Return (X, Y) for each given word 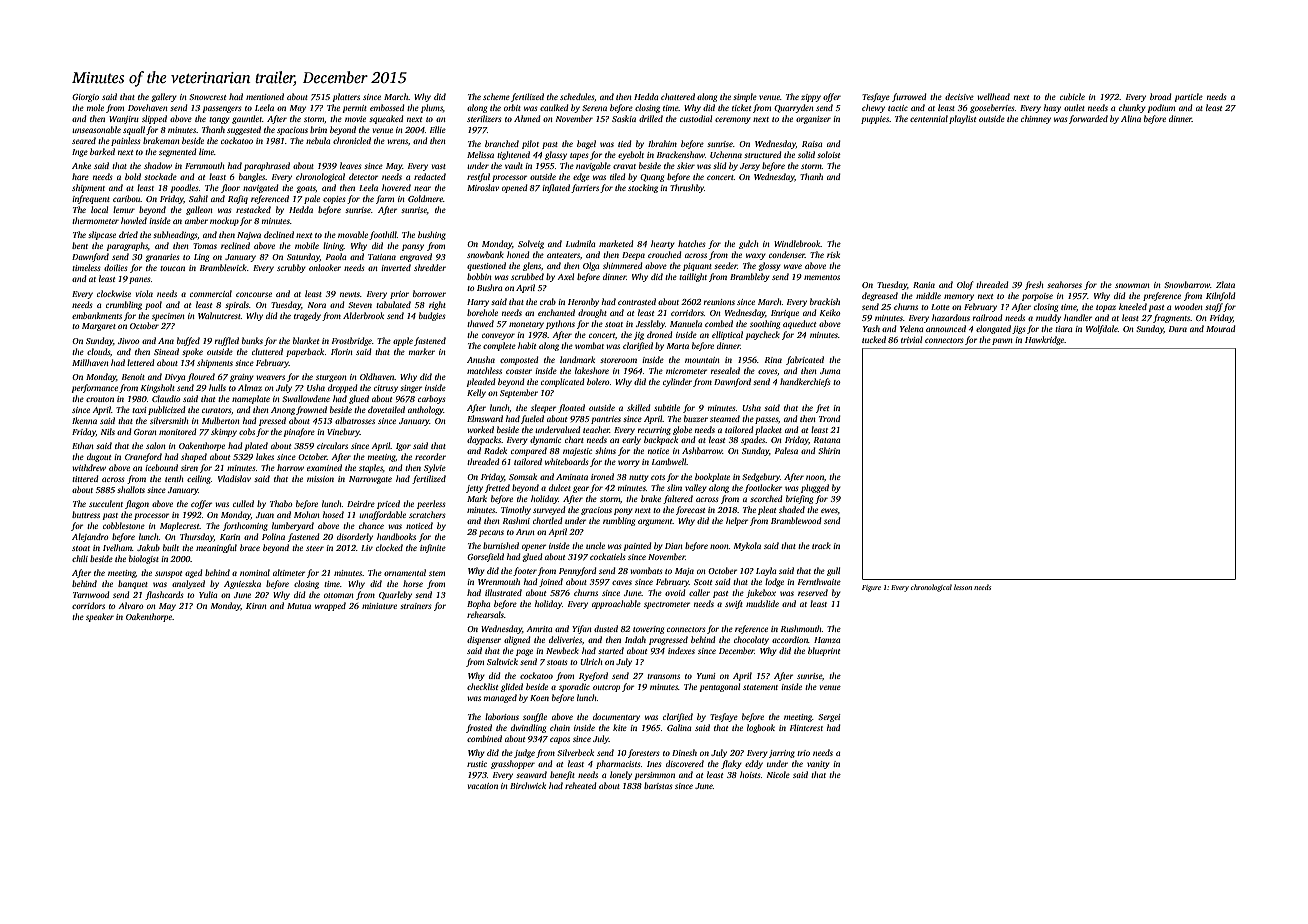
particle (1189, 97)
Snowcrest (207, 97)
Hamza (827, 640)
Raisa (812, 144)
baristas (658, 785)
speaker (100, 617)
